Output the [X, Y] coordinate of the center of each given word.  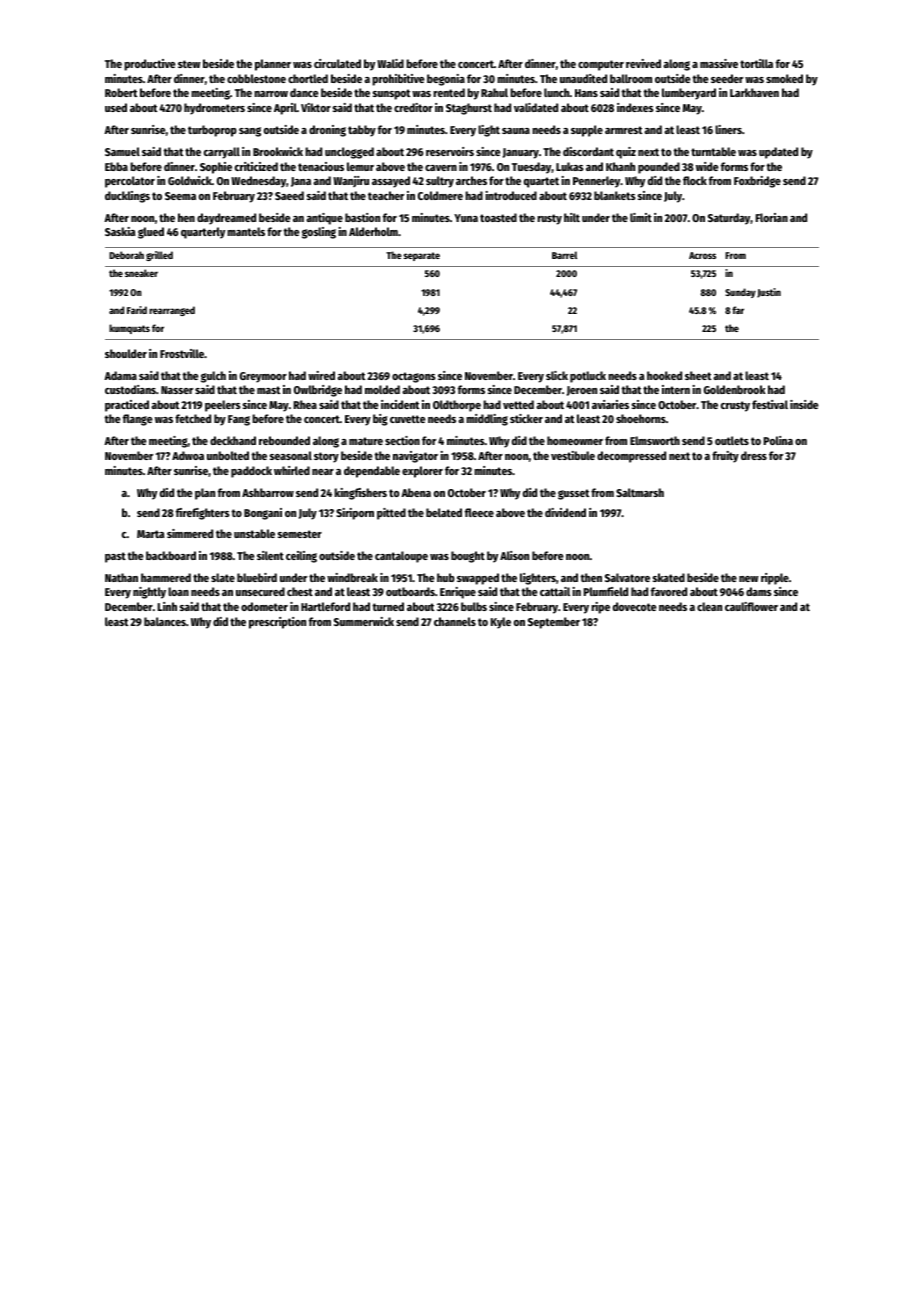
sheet [698, 375]
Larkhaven [754, 92]
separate [422, 256]
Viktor [316, 107]
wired [321, 375]
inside [804, 404]
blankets [615, 195]
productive [150, 65]
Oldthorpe [457, 406]
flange [138, 420]
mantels [246, 231]
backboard [171, 555]
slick [557, 375]
